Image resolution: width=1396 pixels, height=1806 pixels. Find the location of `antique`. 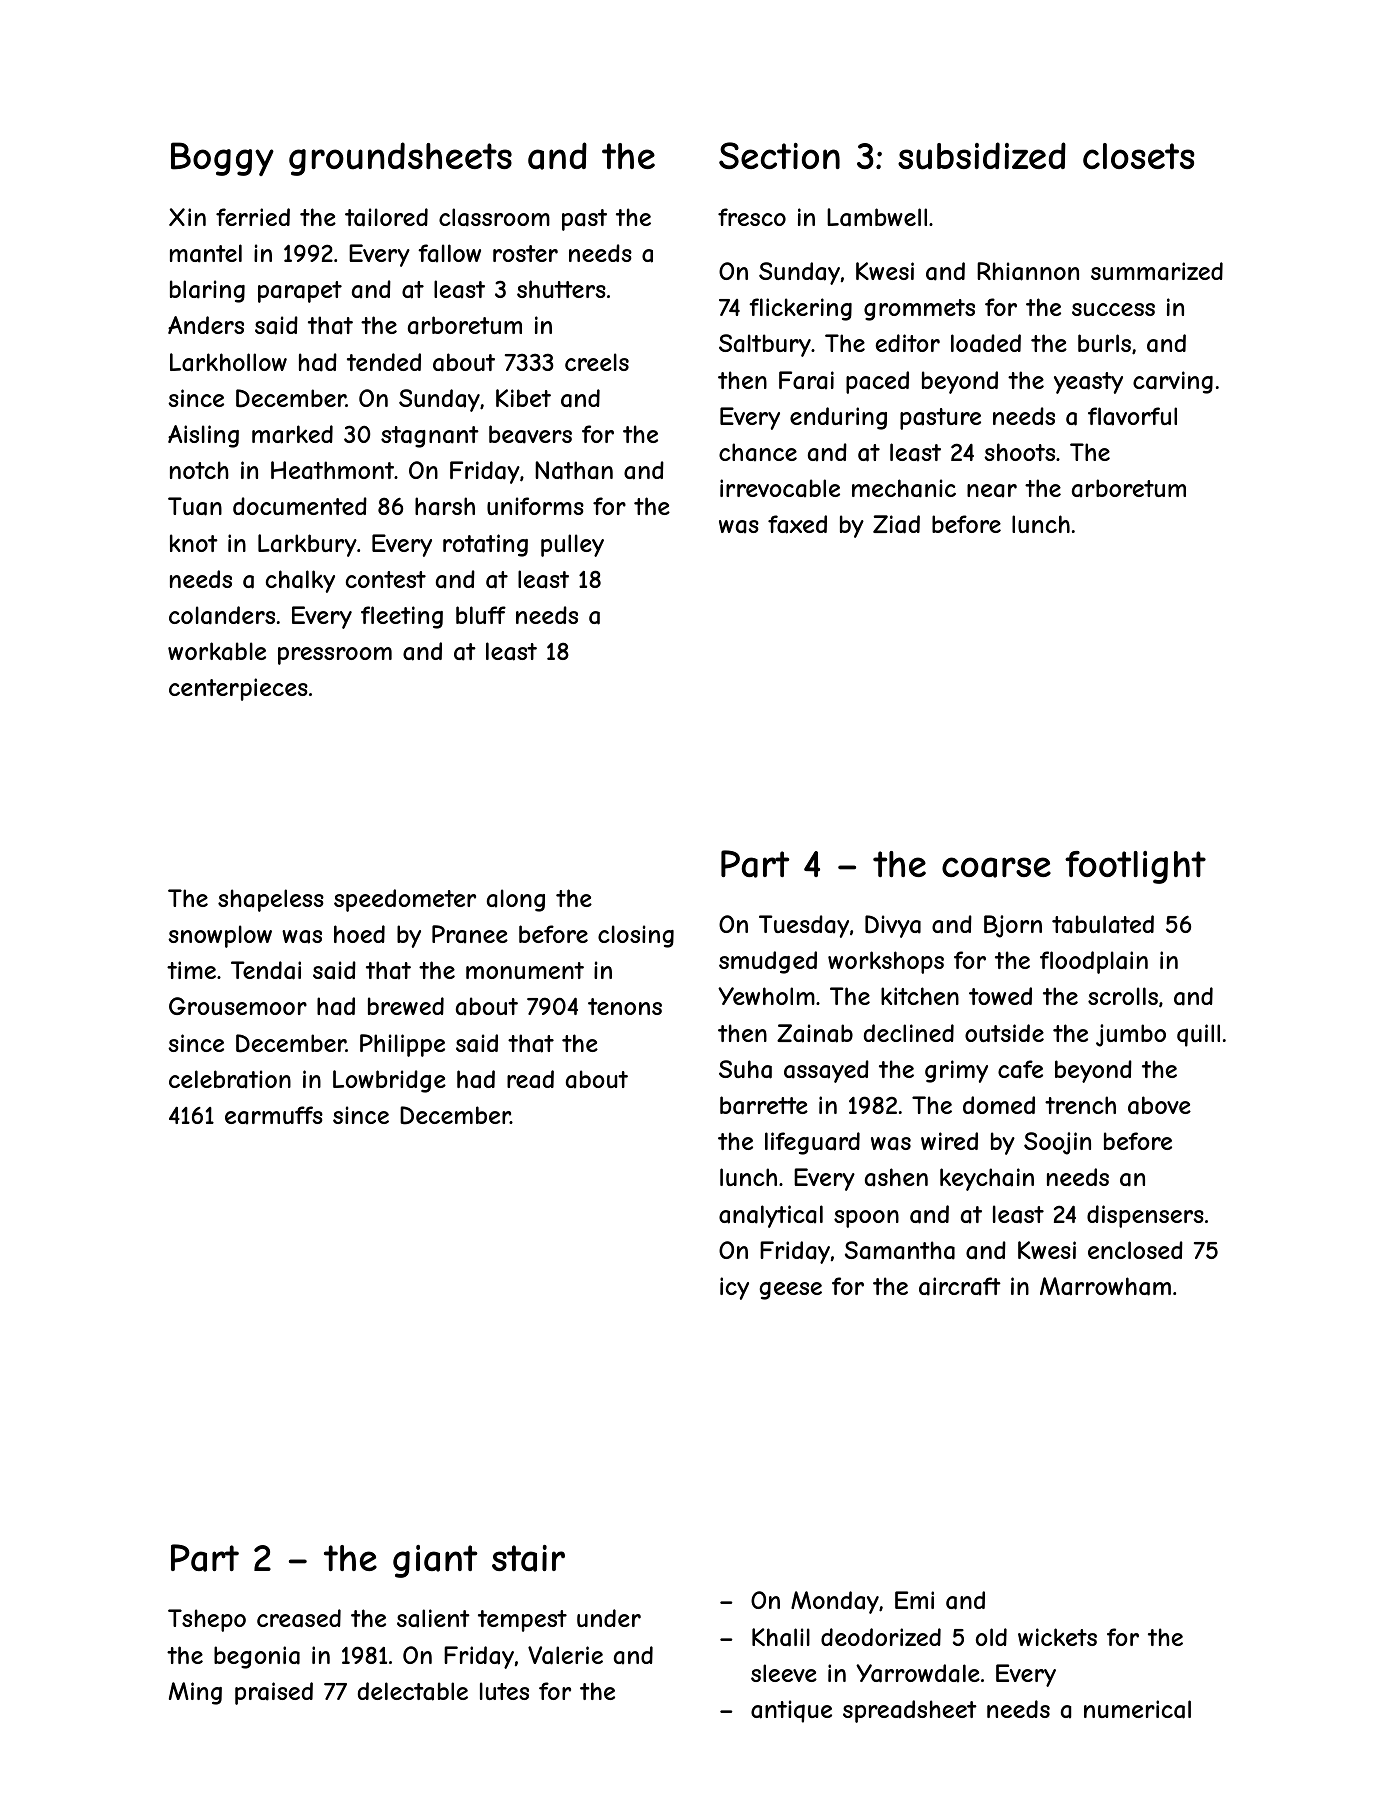

antique is located at coordinates (791, 1711).
